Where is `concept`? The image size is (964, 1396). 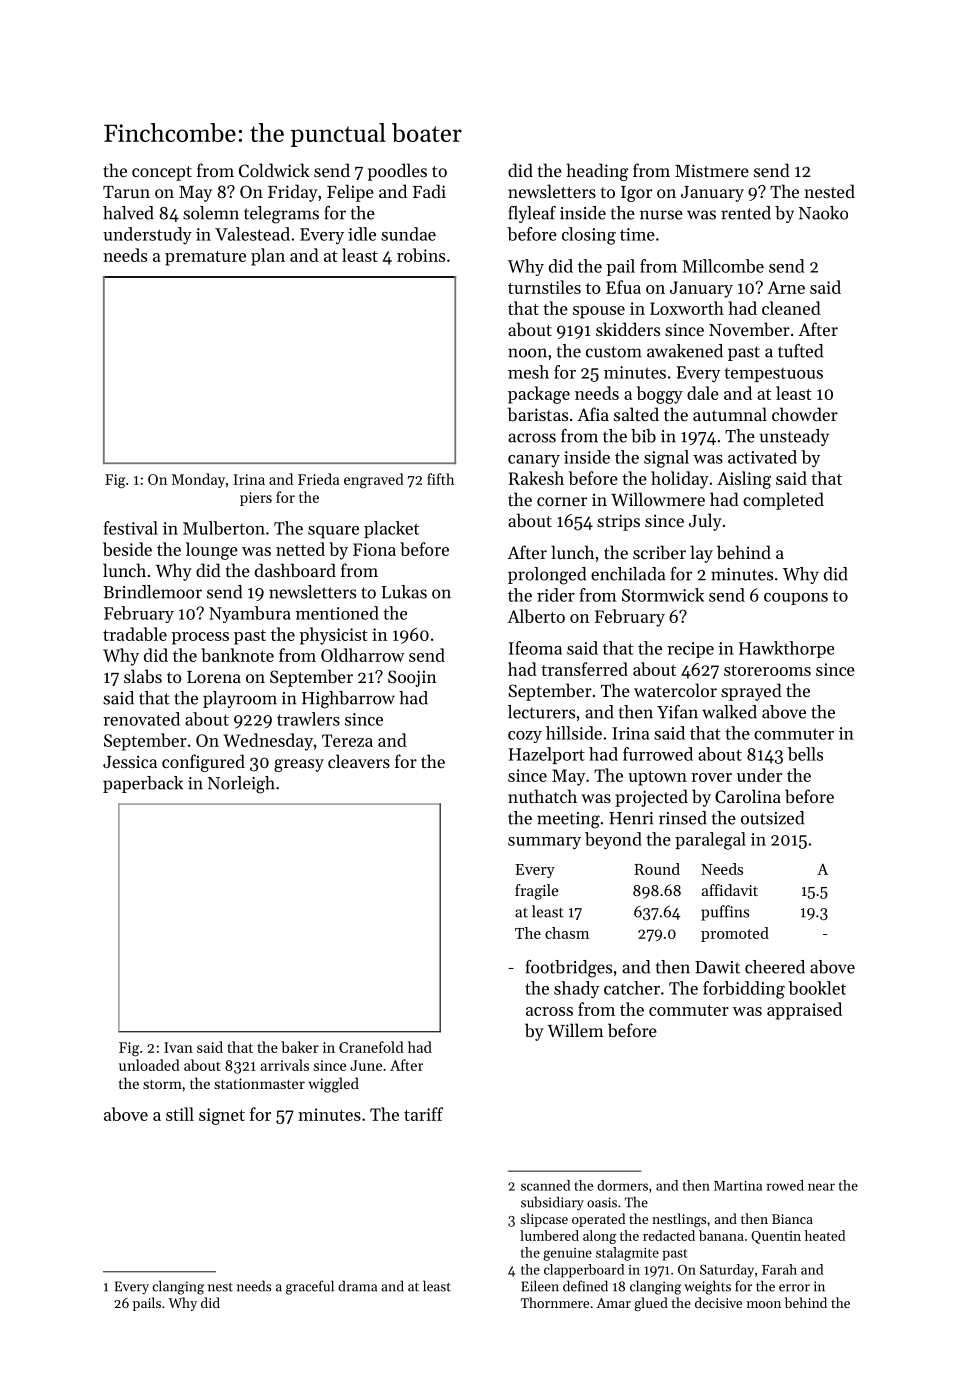 concept is located at coordinates (162, 173).
